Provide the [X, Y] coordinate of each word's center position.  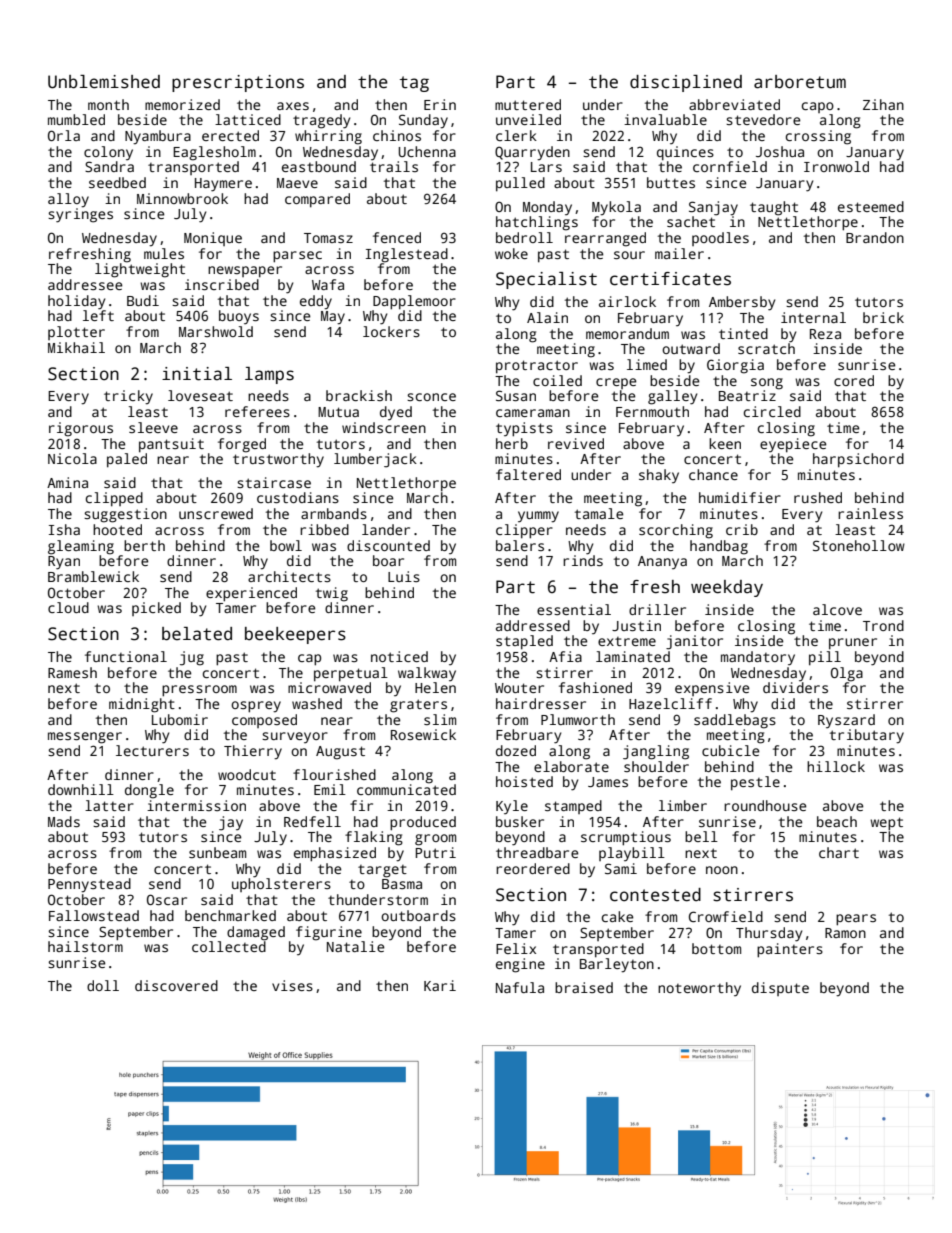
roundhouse [765, 805]
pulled [520, 184]
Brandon [875, 237]
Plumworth [578, 719]
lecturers [152, 750]
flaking [374, 838]
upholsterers [281, 885]
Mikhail [76, 347]
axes [293, 106]
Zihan [883, 104]
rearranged [605, 239]
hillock [836, 766]
